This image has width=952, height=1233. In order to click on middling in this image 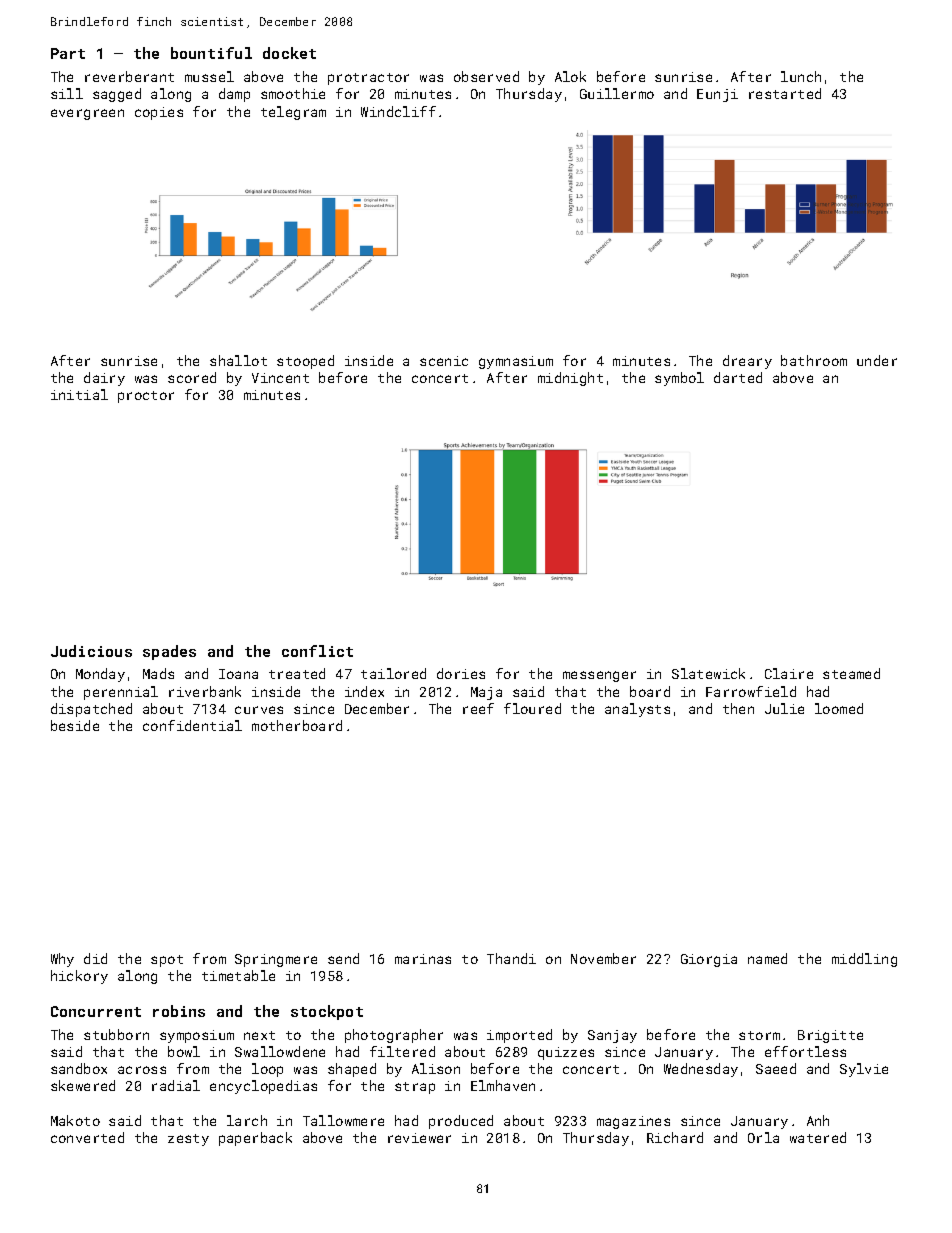, I will do `click(864, 960)`.
